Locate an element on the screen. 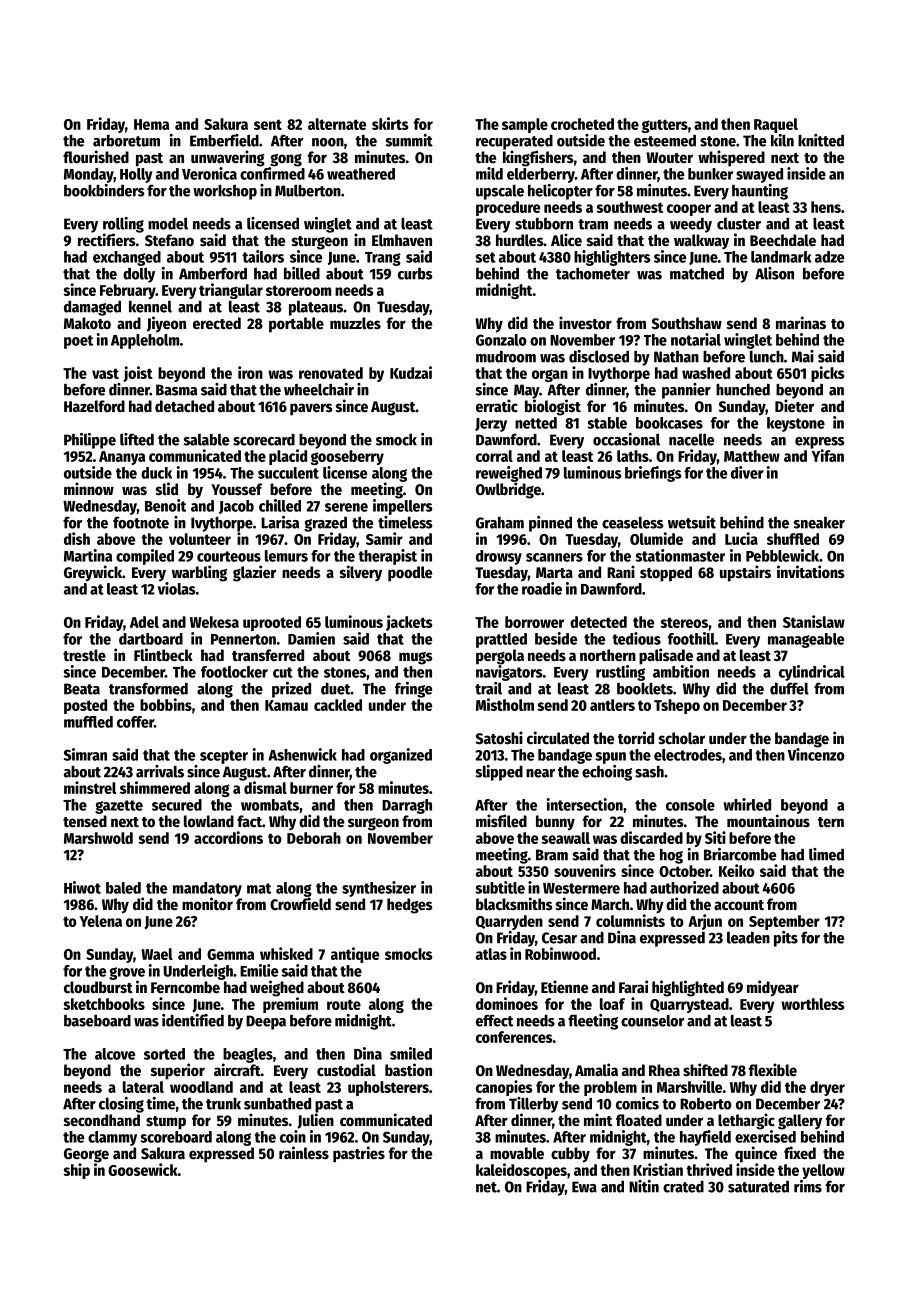  shifted is located at coordinates (705, 1070).
